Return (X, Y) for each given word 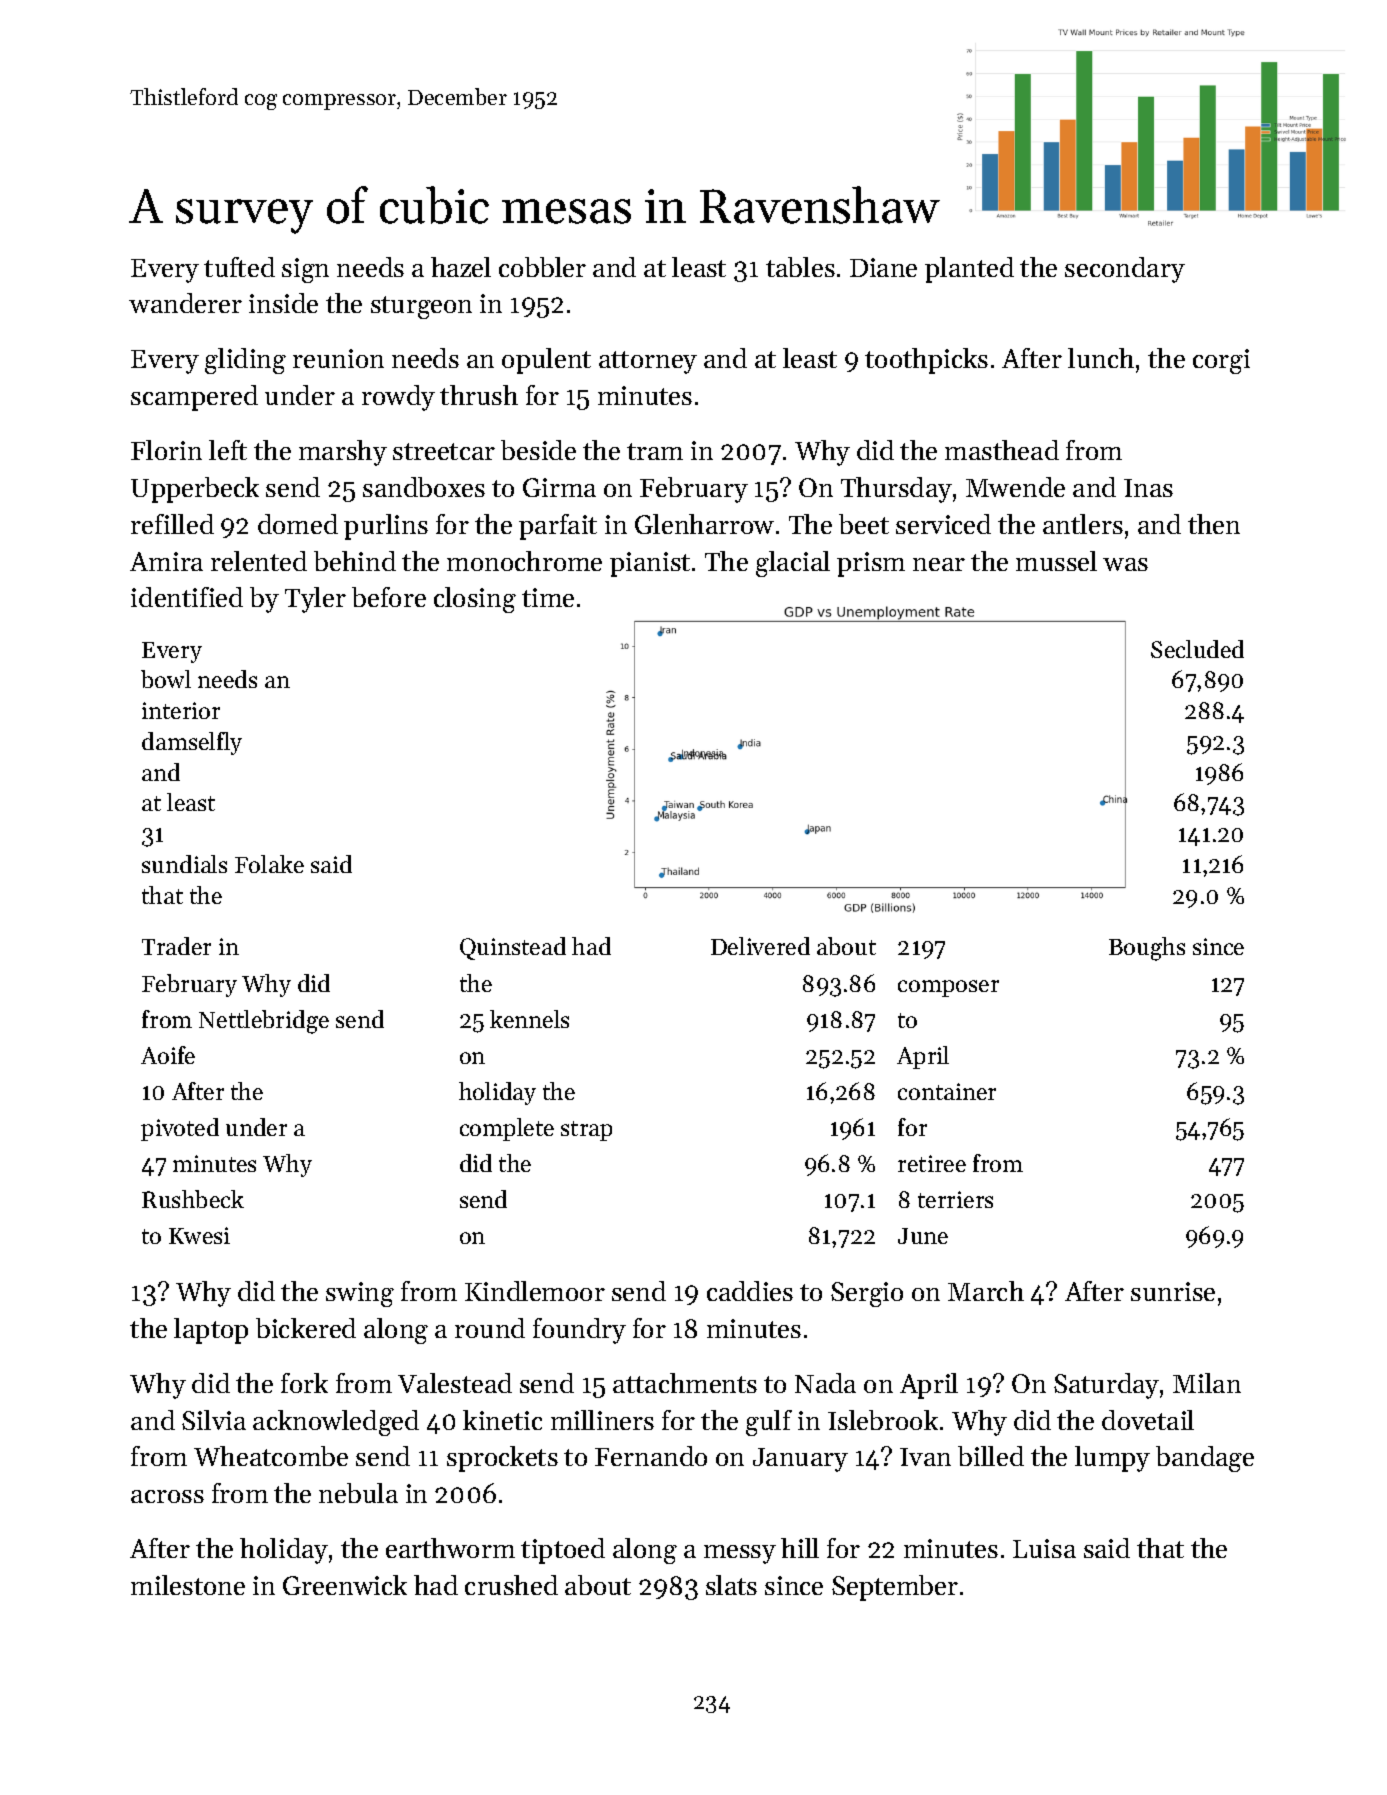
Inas (1148, 488)
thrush (479, 395)
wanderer (185, 303)
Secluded (1197, 649)
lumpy (1112, 1459)
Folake (269, 864)
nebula (358, 1493)
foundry (579, 1331)
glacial (793, 564)
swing (360, 1294)
